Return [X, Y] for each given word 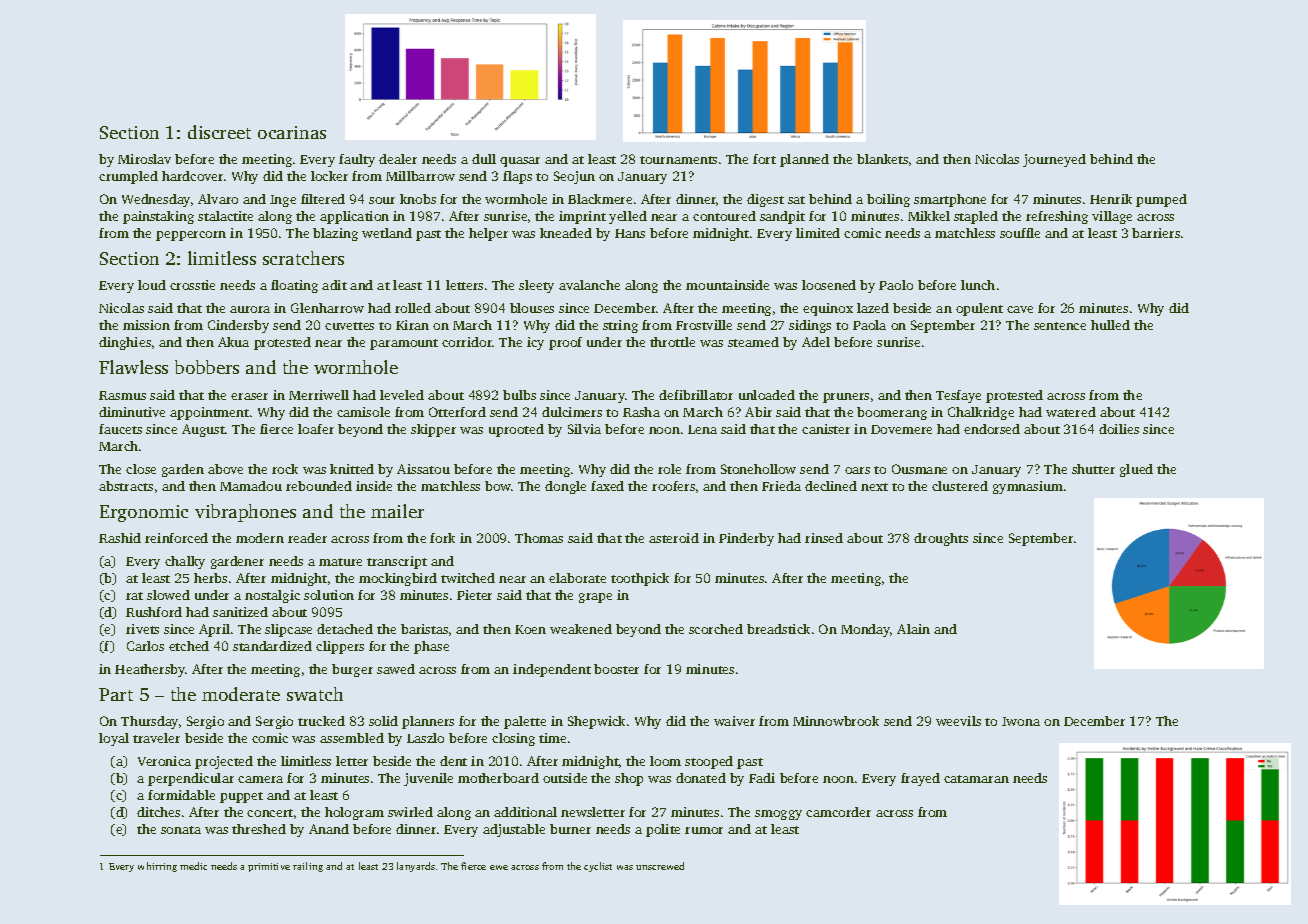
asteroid [674, 538]
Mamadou [251, 486]
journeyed [1054, 160]
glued [1136, 470]
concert [270, 813]
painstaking [158, 217]
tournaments [678, 160]
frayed [920, 779]
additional [525, 812]
